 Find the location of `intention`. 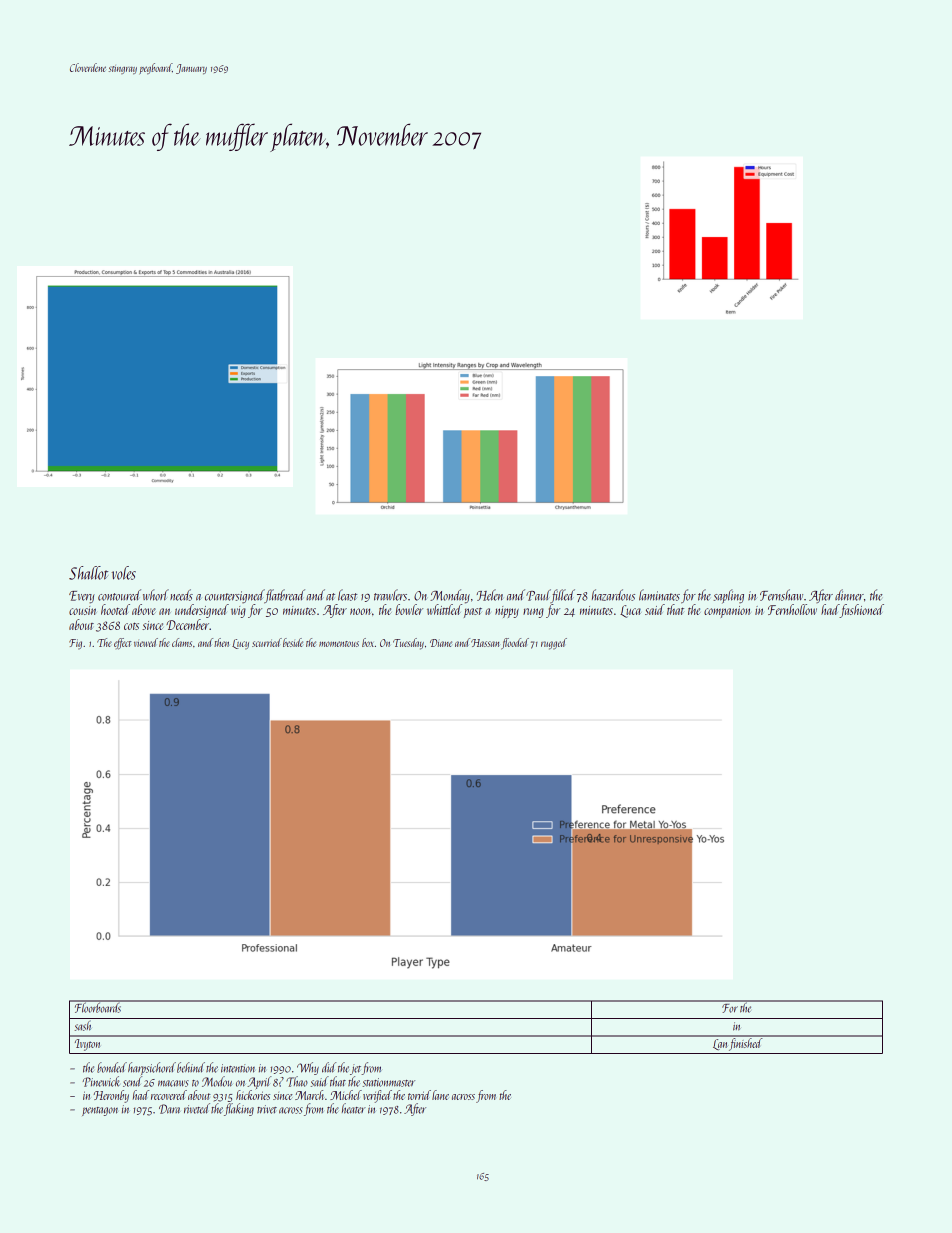

intention is located at coordinates (238, 1068).
